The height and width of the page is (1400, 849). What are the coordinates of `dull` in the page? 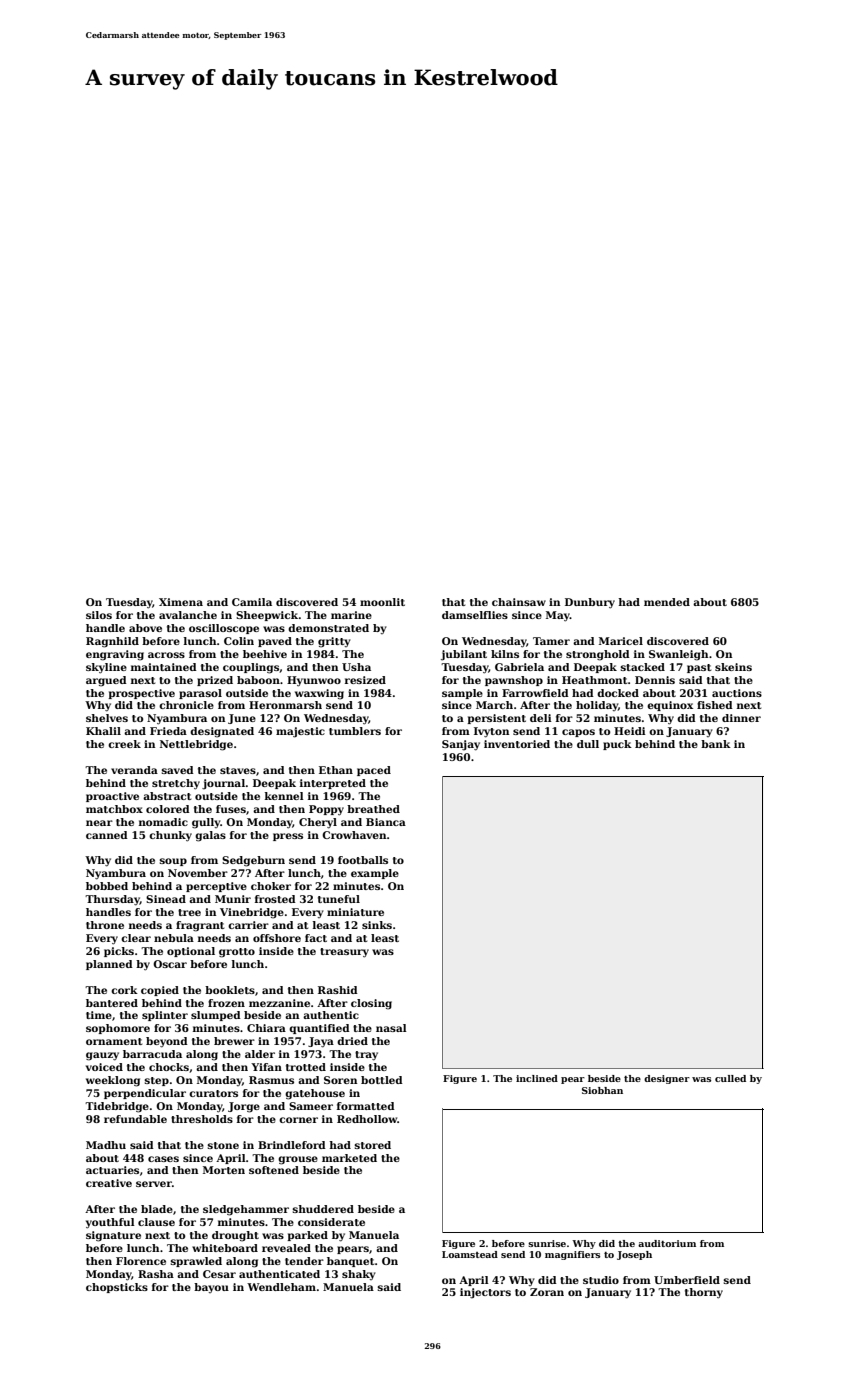 It's located at (588, 744).
